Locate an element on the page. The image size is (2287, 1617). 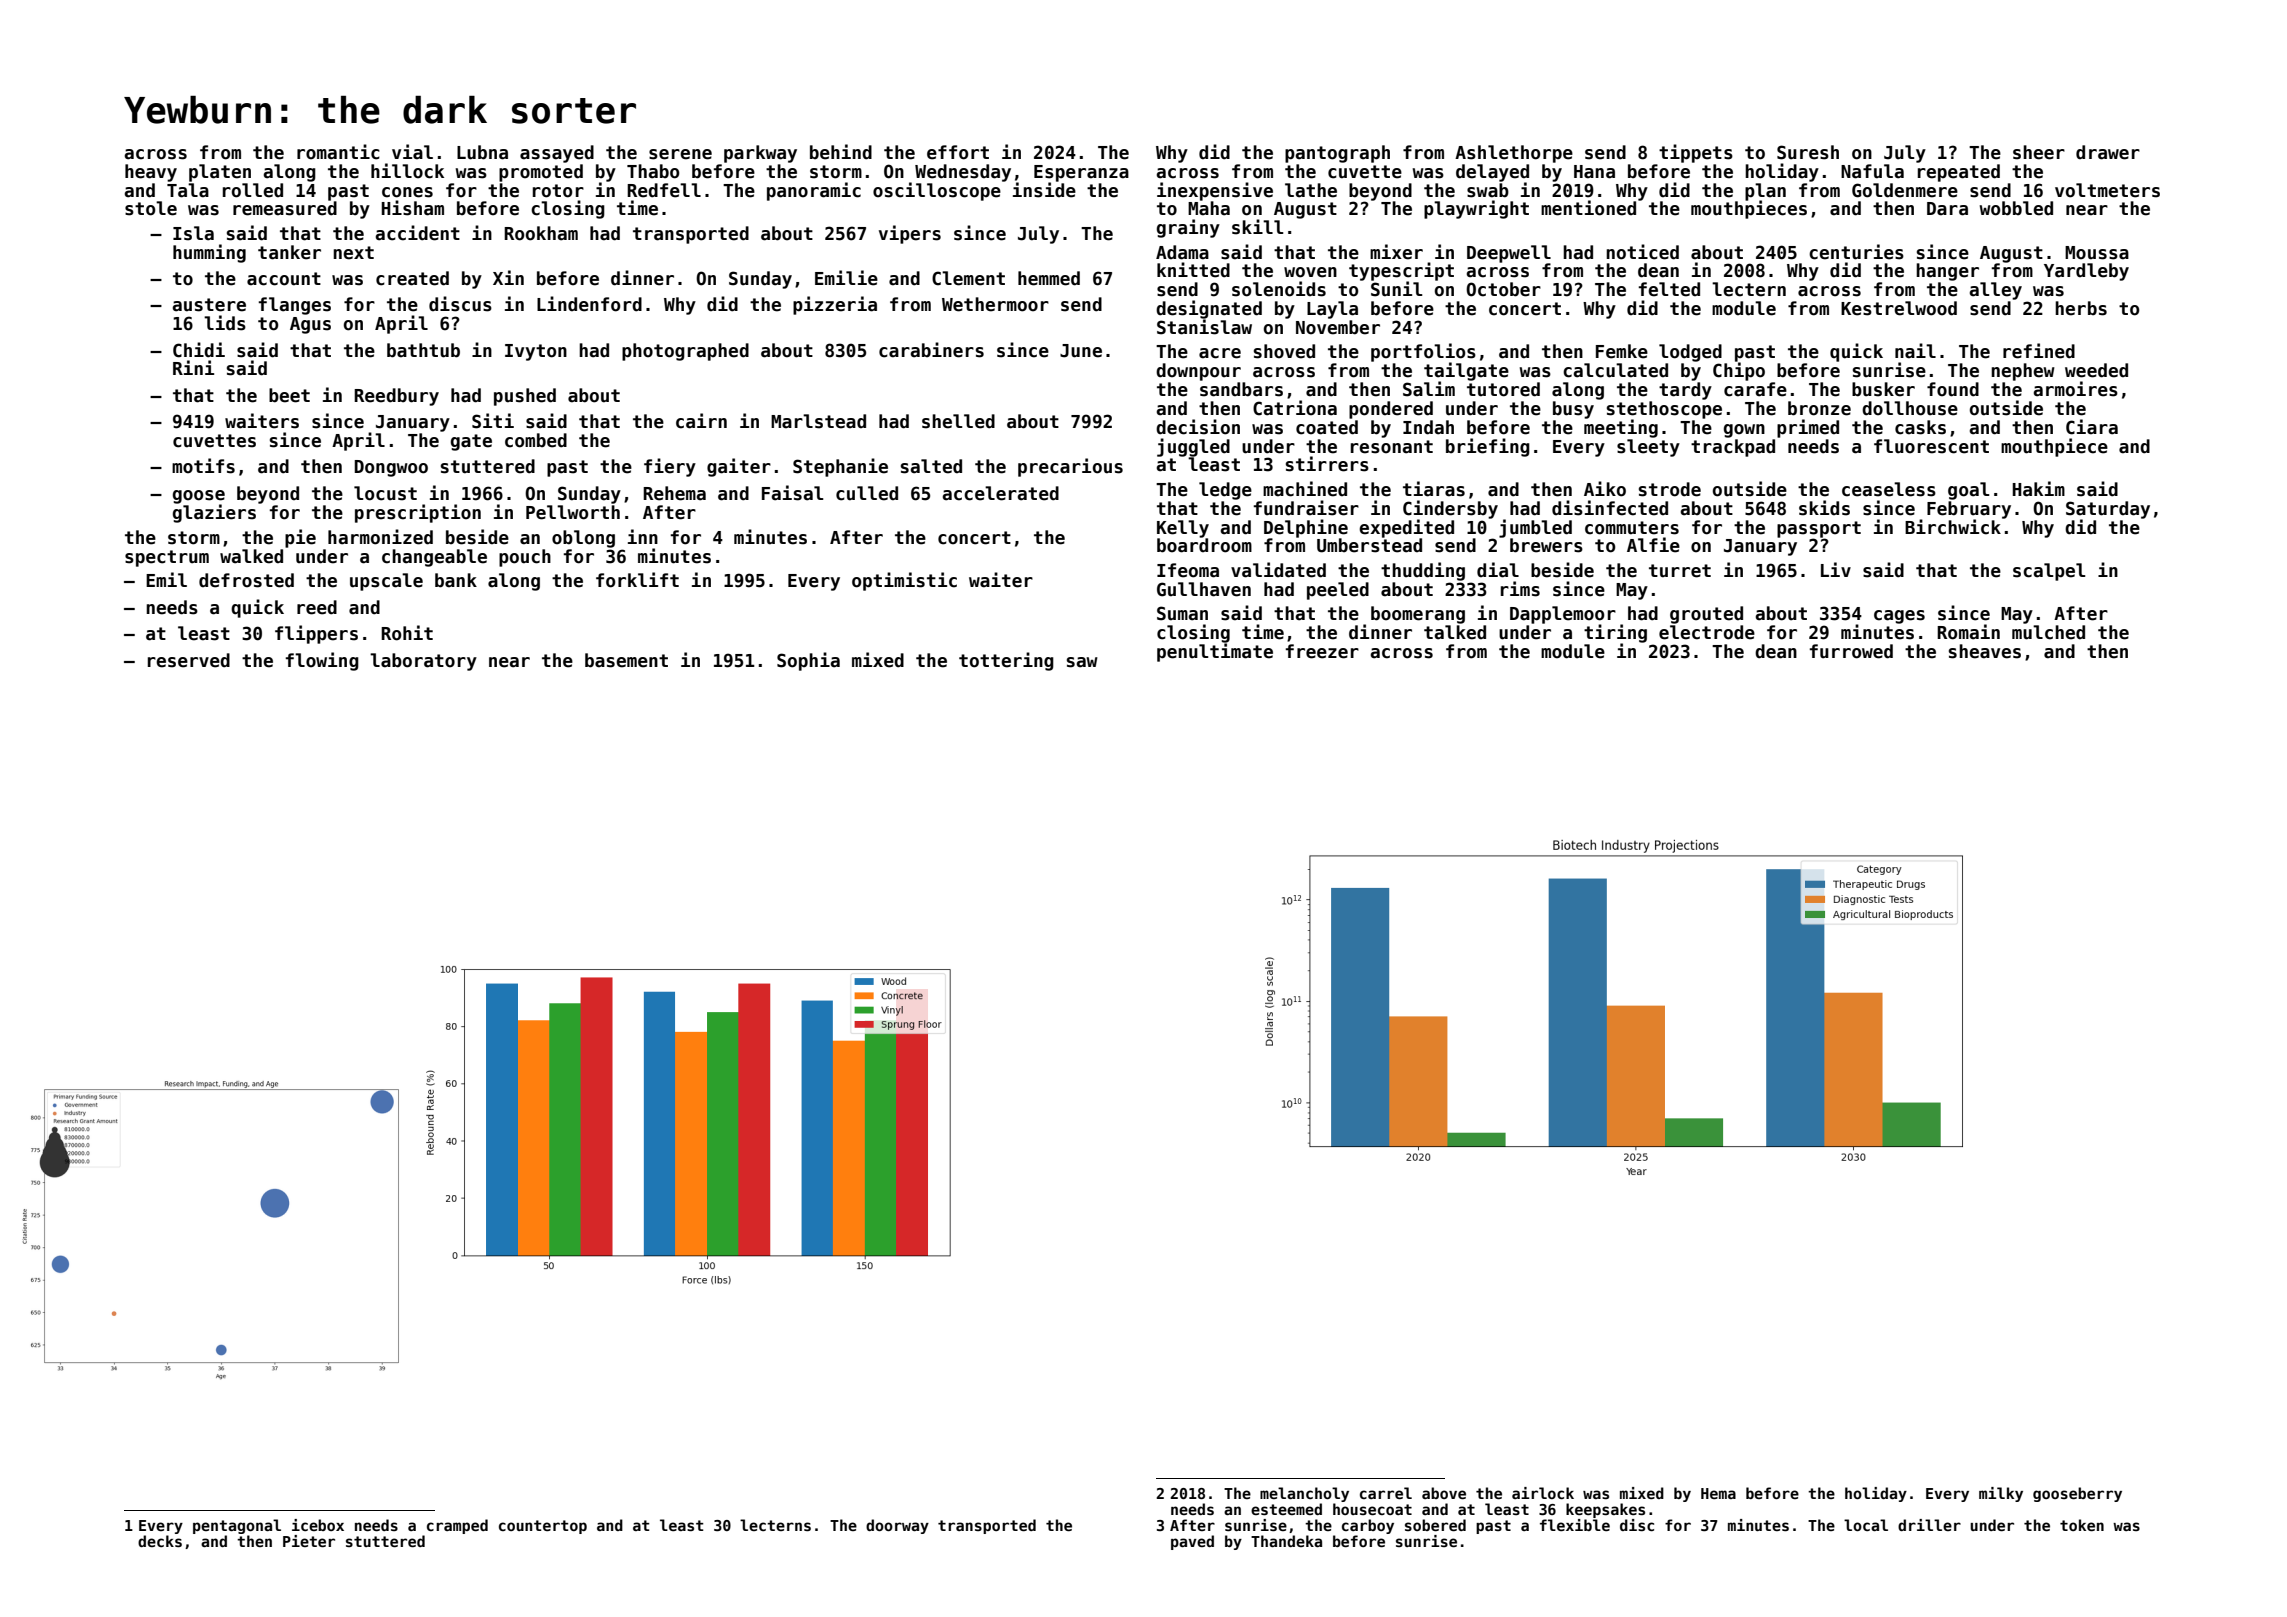
melancholy is located at coordinates (1304, 1494).
